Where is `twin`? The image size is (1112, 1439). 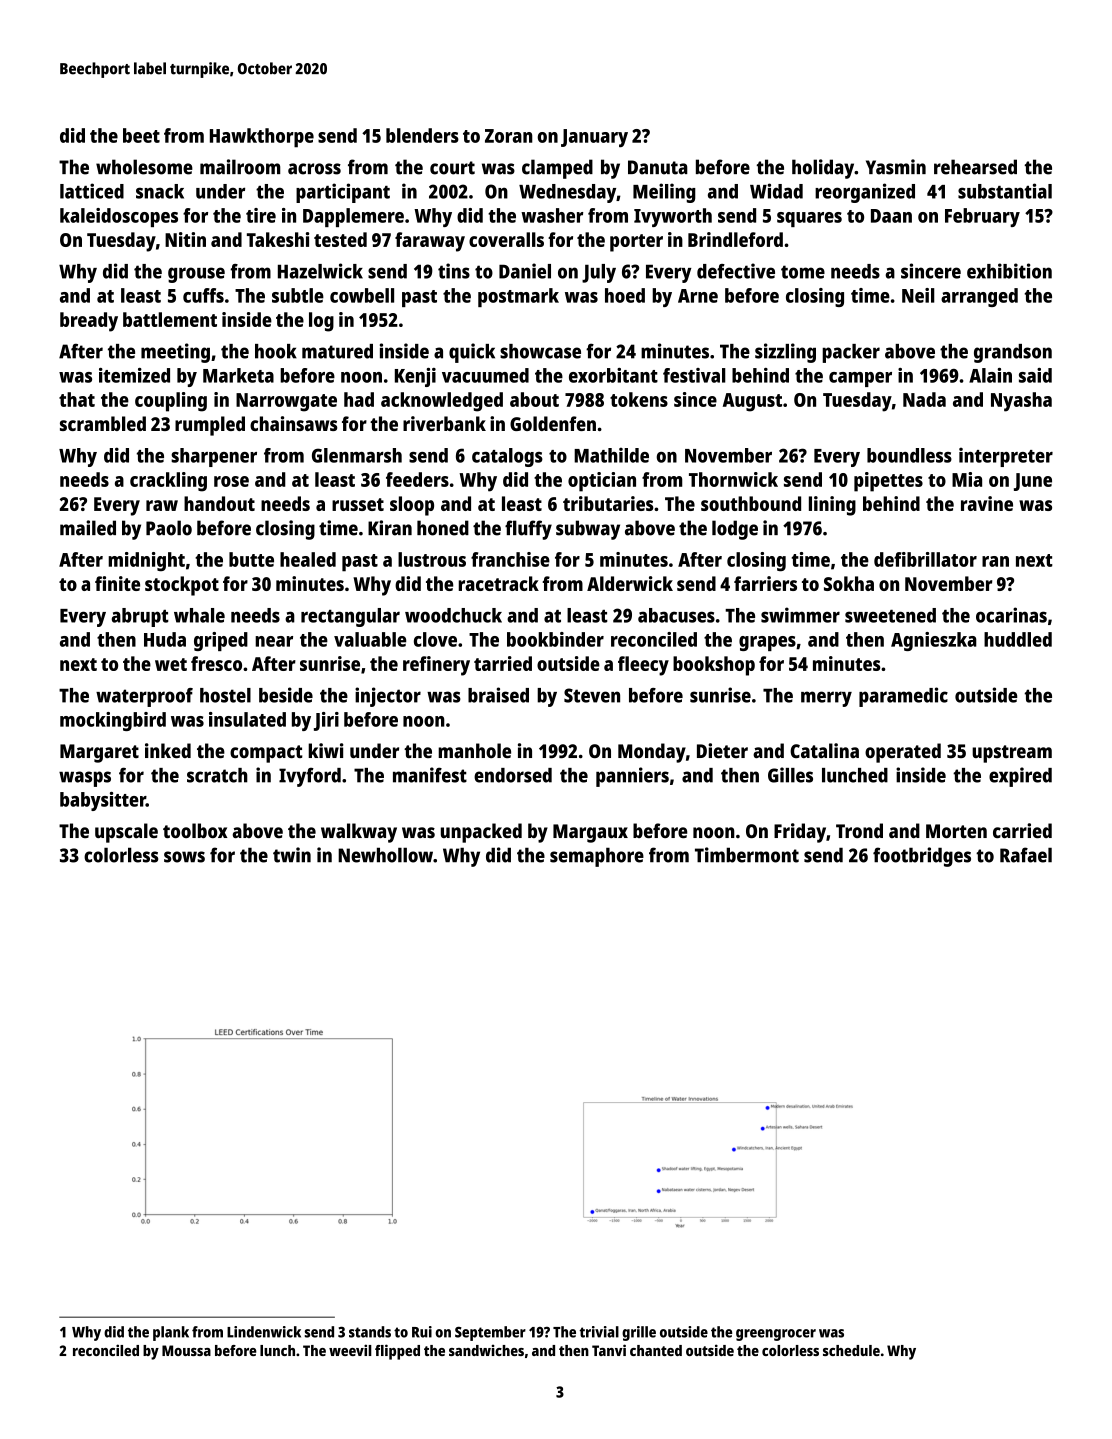
twin is located at coordinates (292, 855).
